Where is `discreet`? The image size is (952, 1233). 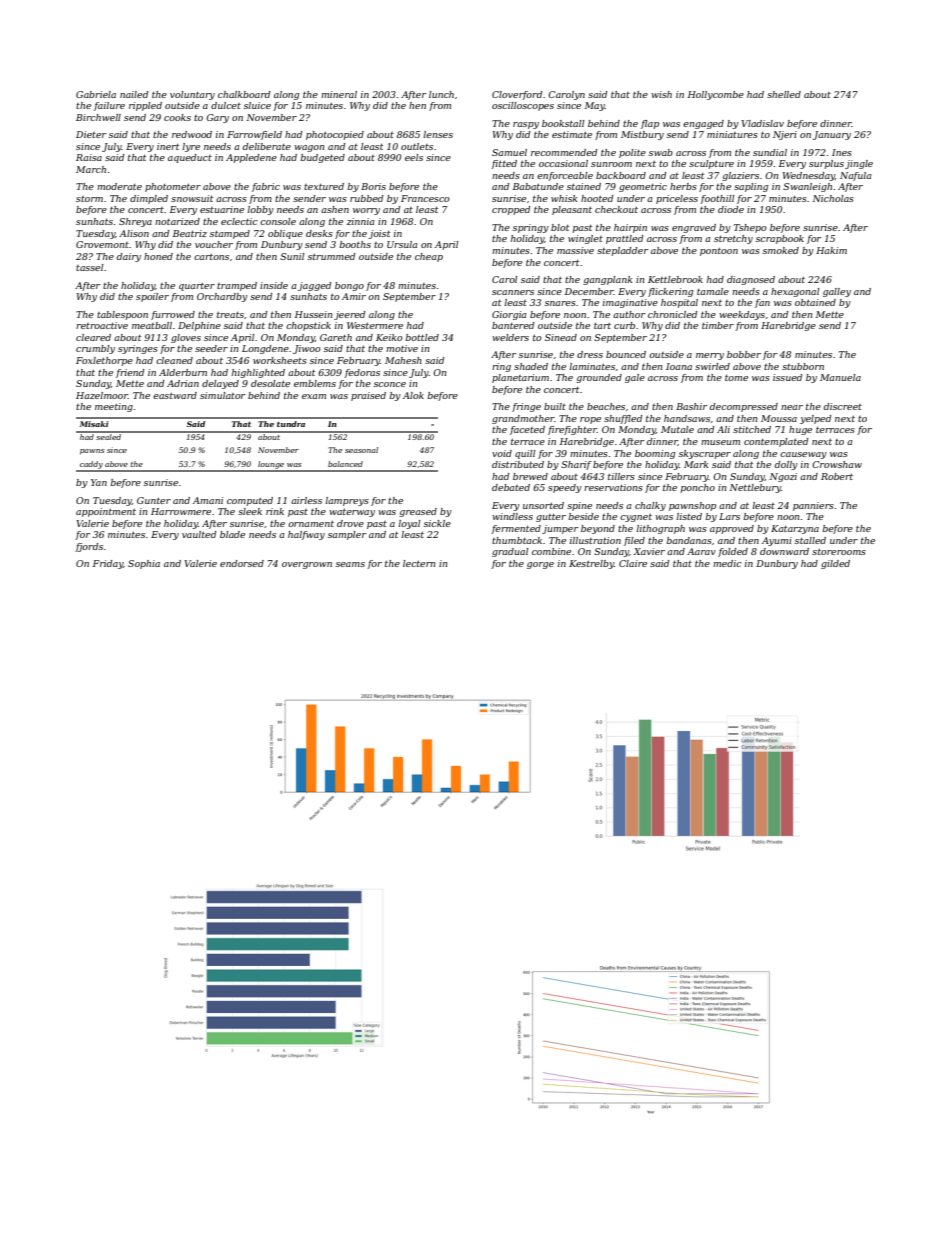
discreet is located at coordinates (843, 406).
